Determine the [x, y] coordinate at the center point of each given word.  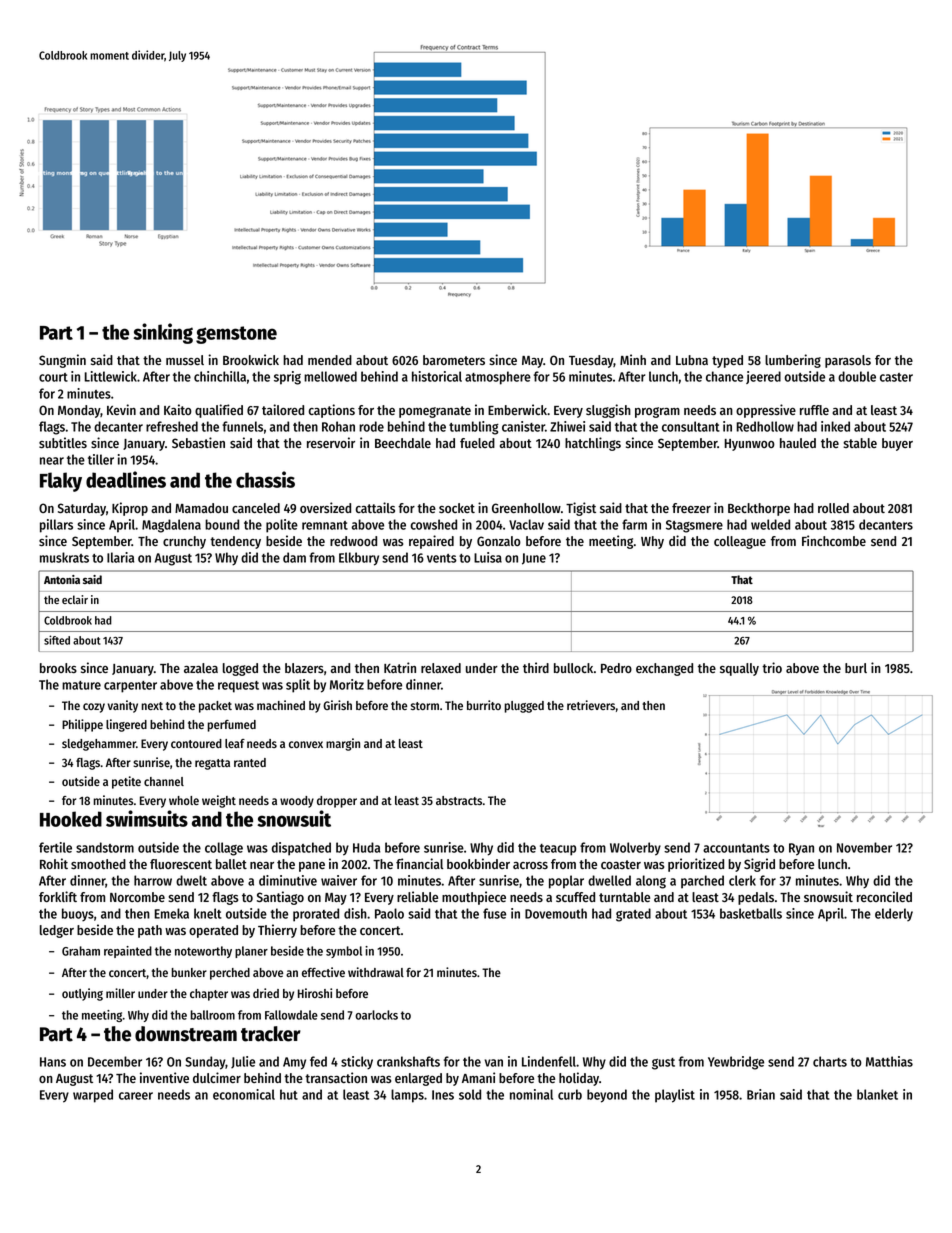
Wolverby [635, 849]
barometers [454, 360]
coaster [621, 864]
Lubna [692, 360]
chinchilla [220, 376]
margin [343, 744]
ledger [57, 931]
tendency [235, 542]
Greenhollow [526, 508]
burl [856, 668]
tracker [271, 1034]
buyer [897, 444]
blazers [304, 668]
